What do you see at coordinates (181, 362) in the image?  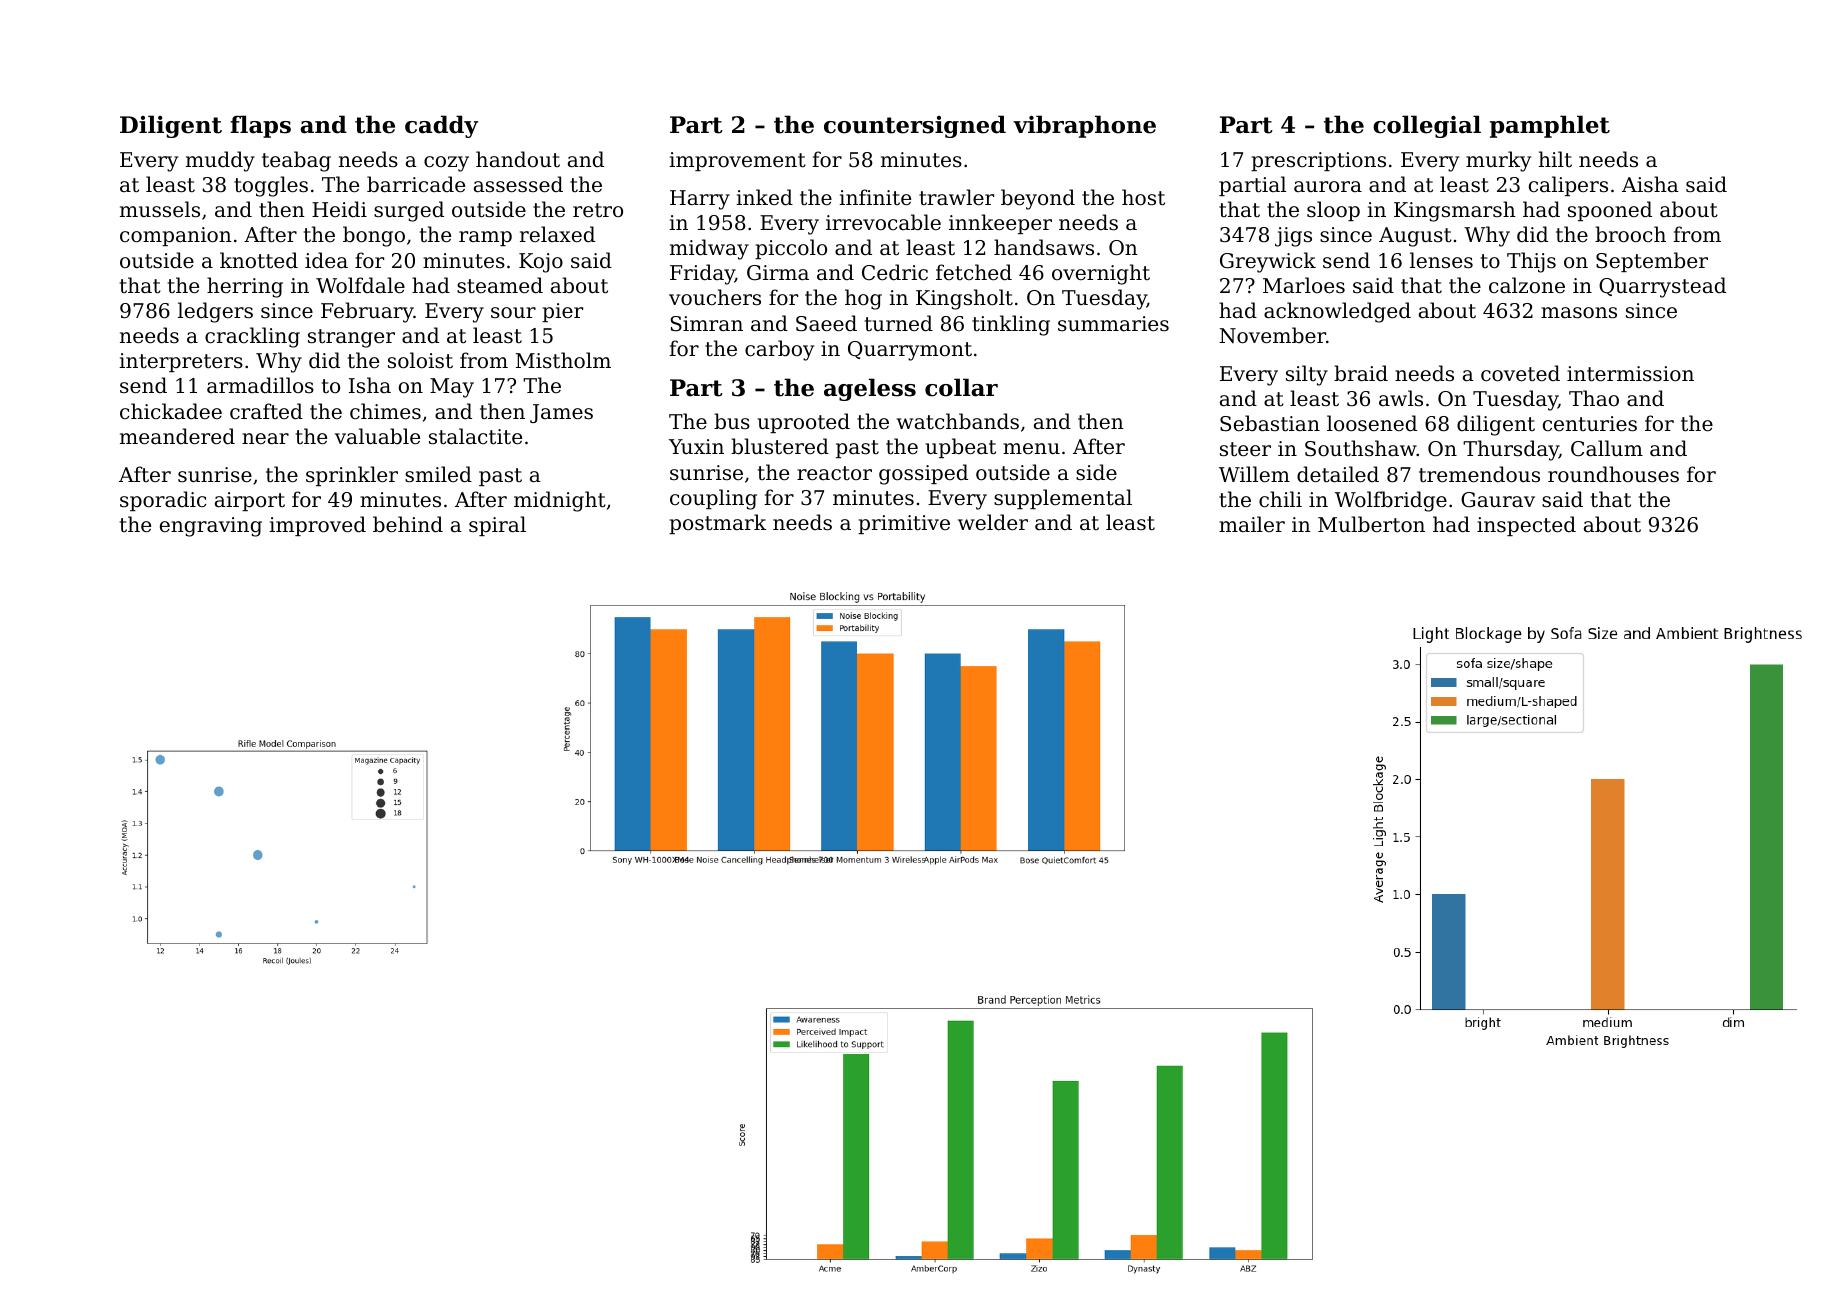 I see `interpreters` at bounding box center [181, 362].
